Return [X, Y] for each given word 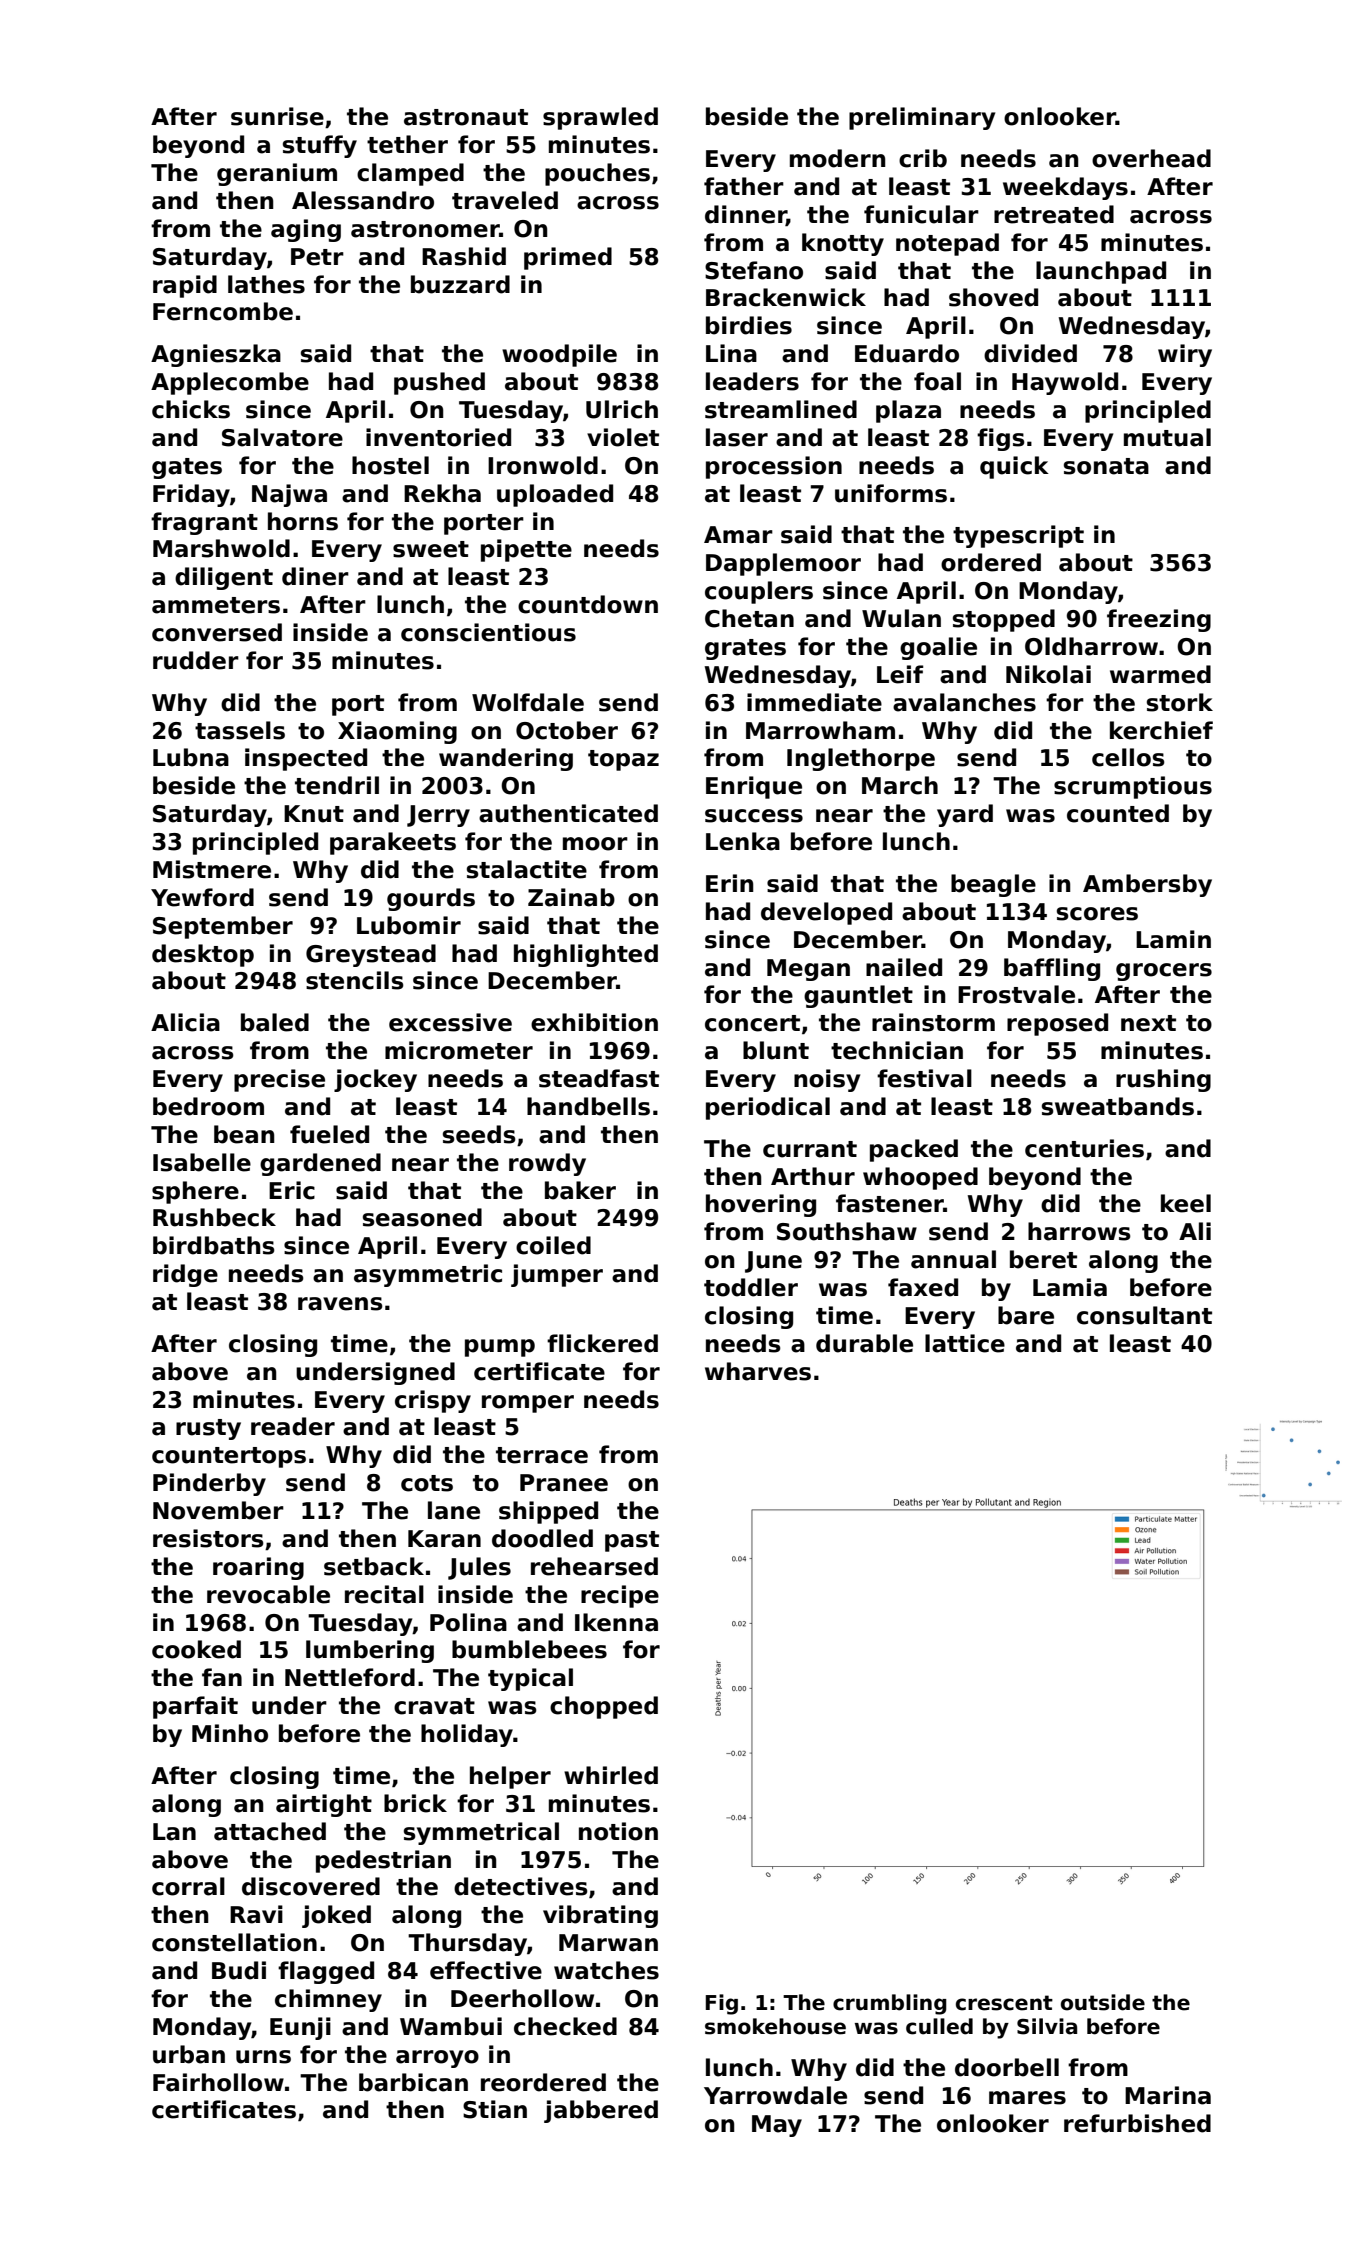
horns [303, 521]
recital [384, 1594]
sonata [1106, 466]
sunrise [277, 116]
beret [1043, 1259]
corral [188, 1886]
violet [623, 437]
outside [1103, 2002]
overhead [1151, 158]
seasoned [422, 1217]
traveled [505, 200]
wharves [758, 1371]
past [632, 1541]
